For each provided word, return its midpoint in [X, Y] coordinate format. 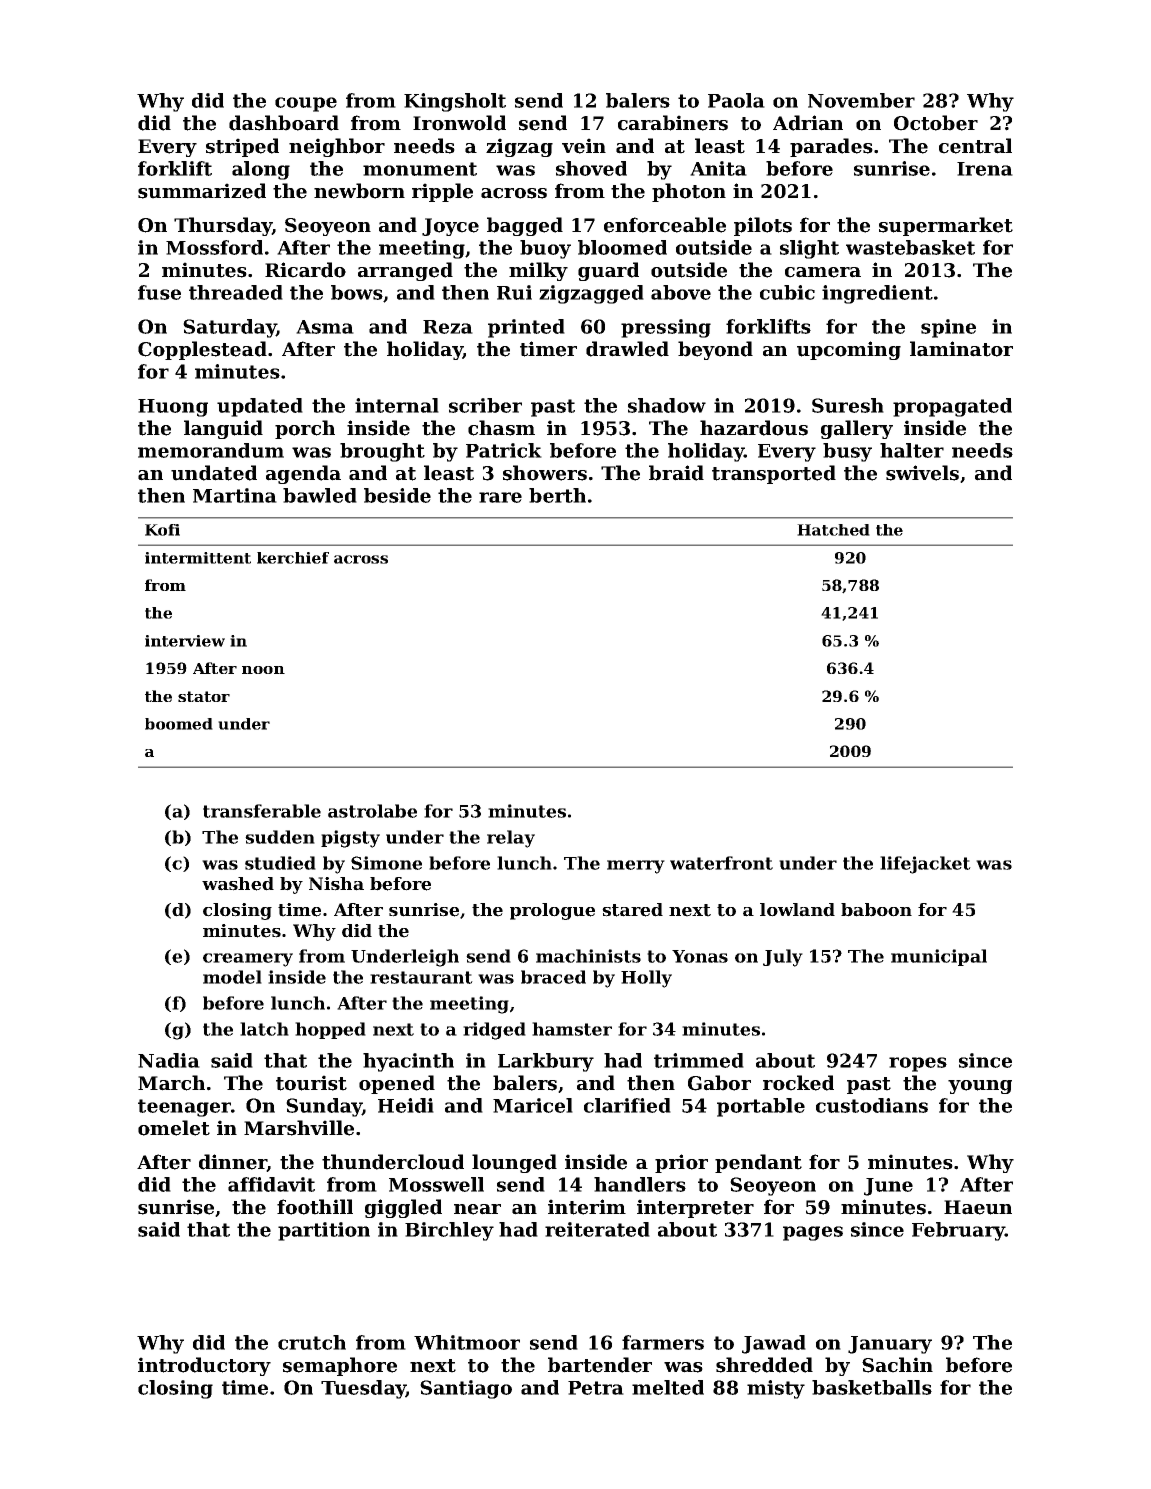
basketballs [872, 1387]
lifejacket [925, 865]
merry [636, 867]
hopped [330, 1030]
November [861, 100]
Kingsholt [455, 102]
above [681, 292]
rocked [798, 1083]
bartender [600, 1365]
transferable [262, 811]
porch [305, 429]
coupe [306, 104]
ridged [494, 1031]
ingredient [877, 294]
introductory [204, 1366]
